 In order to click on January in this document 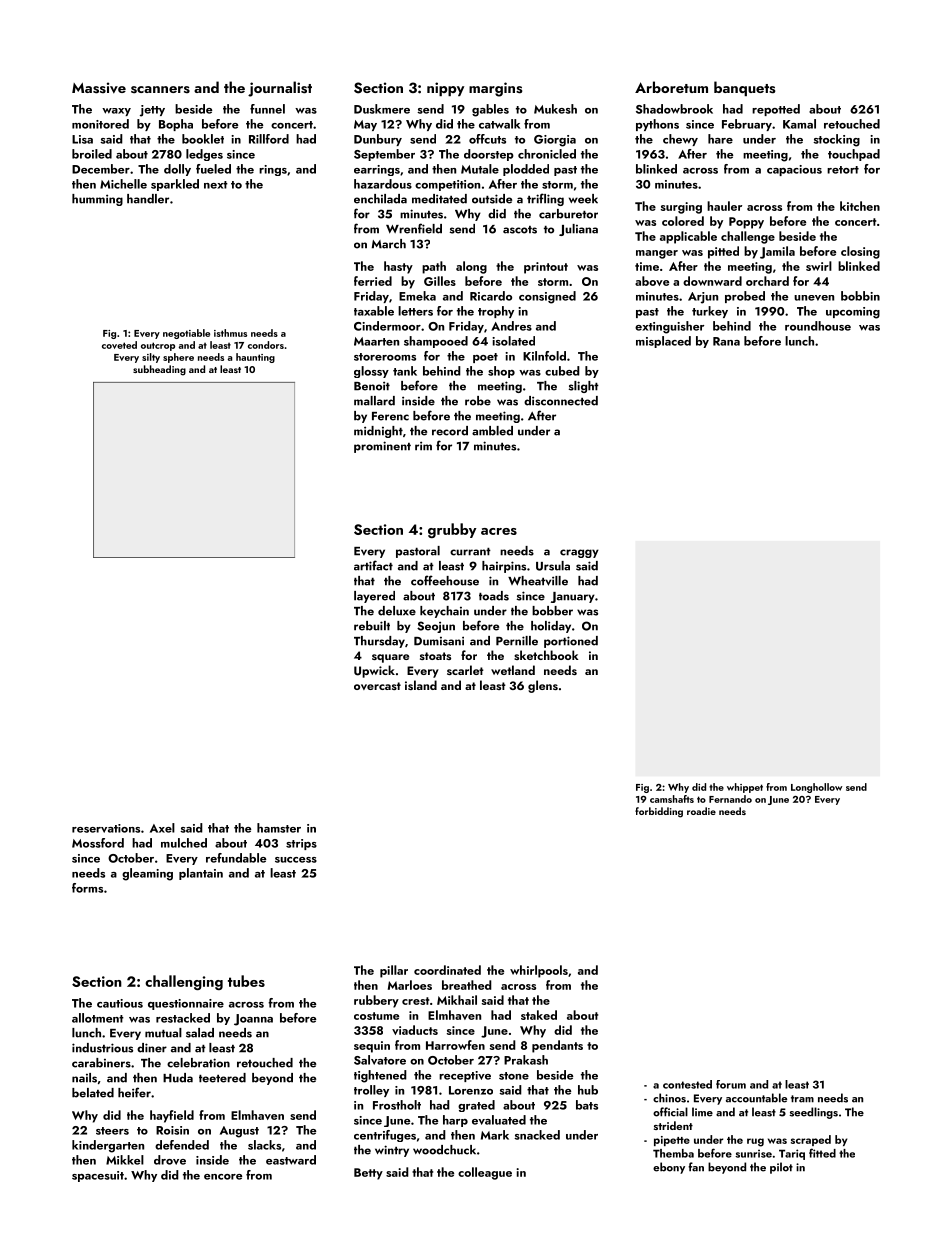, I will do `click(573, 597)`.
